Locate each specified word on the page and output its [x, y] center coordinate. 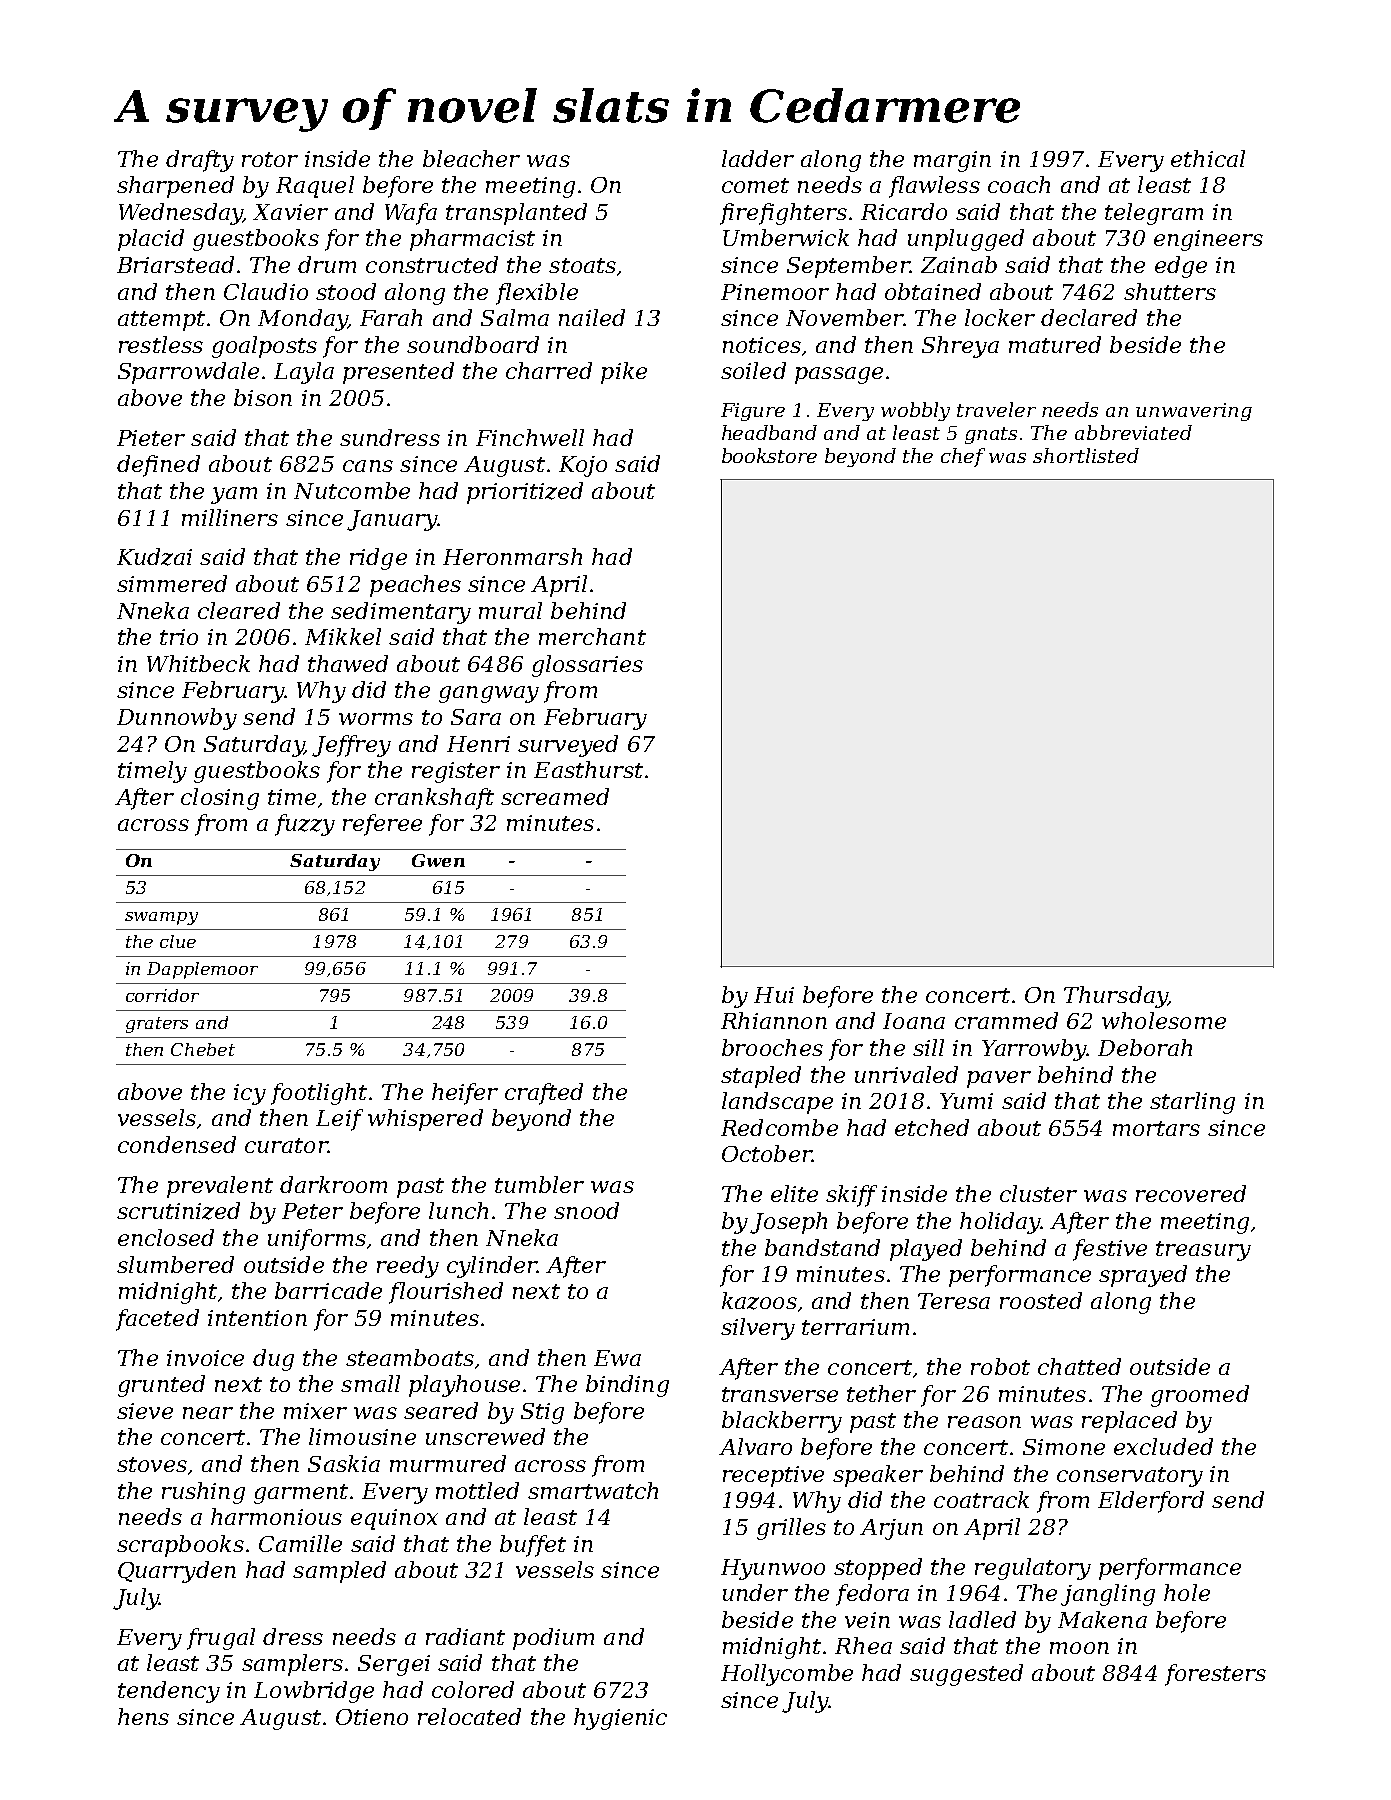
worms [376, 719]
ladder [758, 158]
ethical [1208, 158]
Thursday [1115, 997]
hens [143, 1716]
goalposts [264, 347]
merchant [592, 636]
